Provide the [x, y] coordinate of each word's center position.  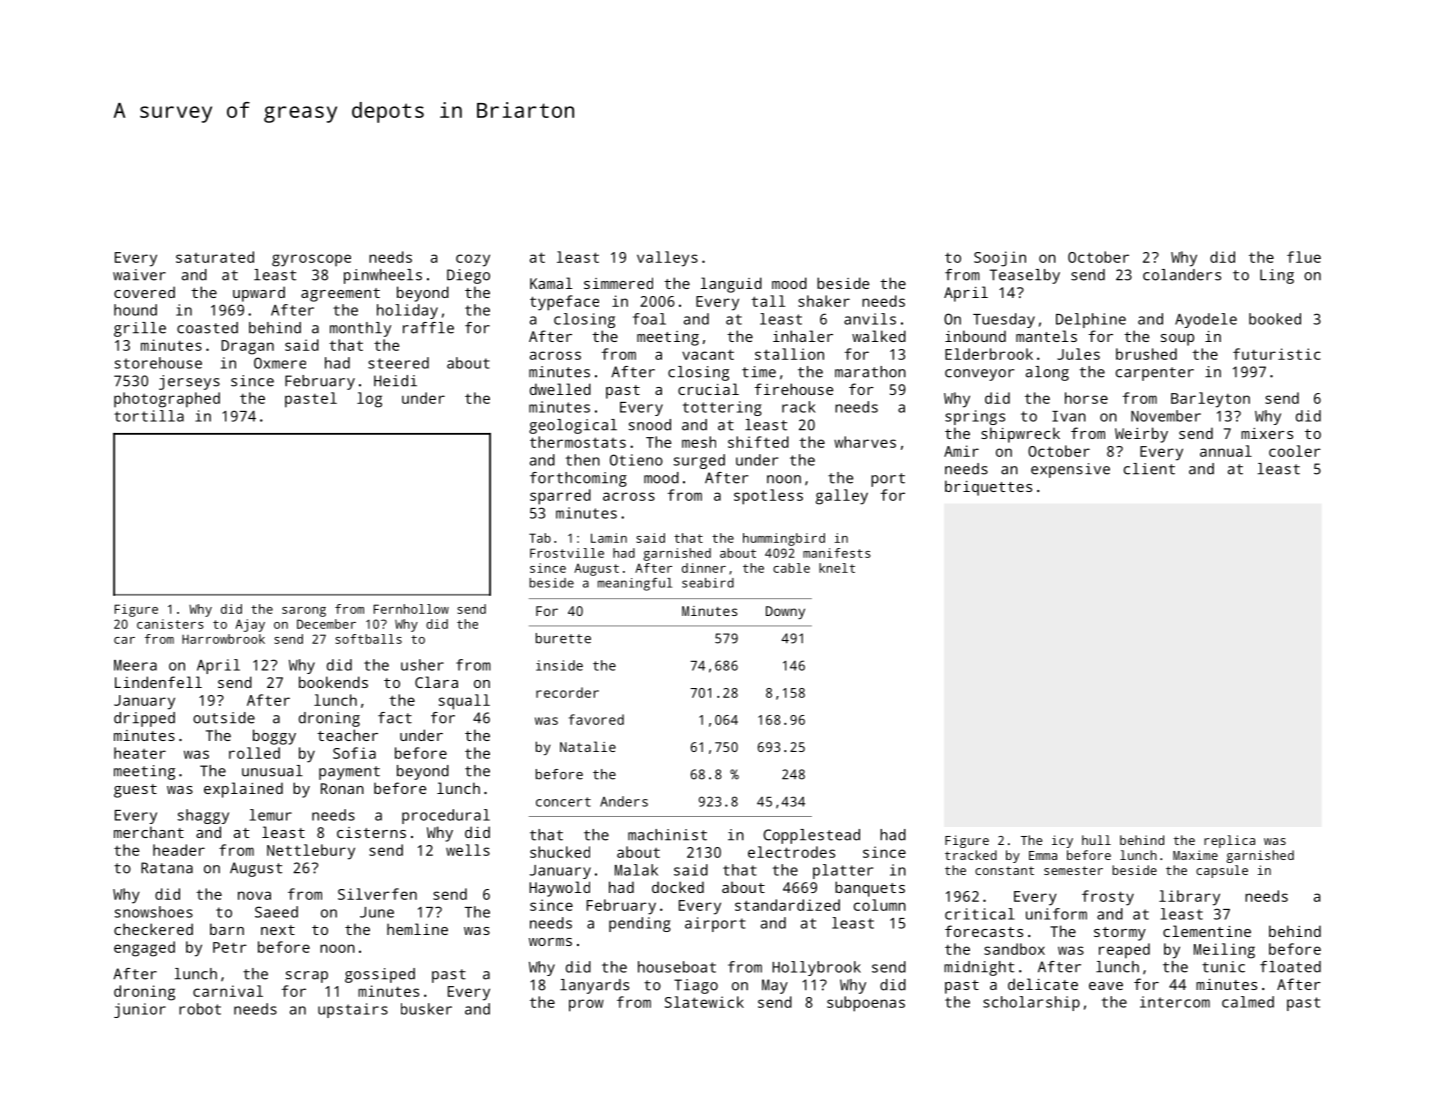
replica [1229, 841]
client [1149, 469]
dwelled [560, 389]
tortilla [149, 416]
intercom [1175, 1002]
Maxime [1195, 855]
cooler [1295, 451]
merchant [149, 832]
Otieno [636, 460]
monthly [360, 329]
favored [596, 719]
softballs [368, 639]
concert [563, 802]
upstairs [353, 1010]
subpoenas [866, 1004]
